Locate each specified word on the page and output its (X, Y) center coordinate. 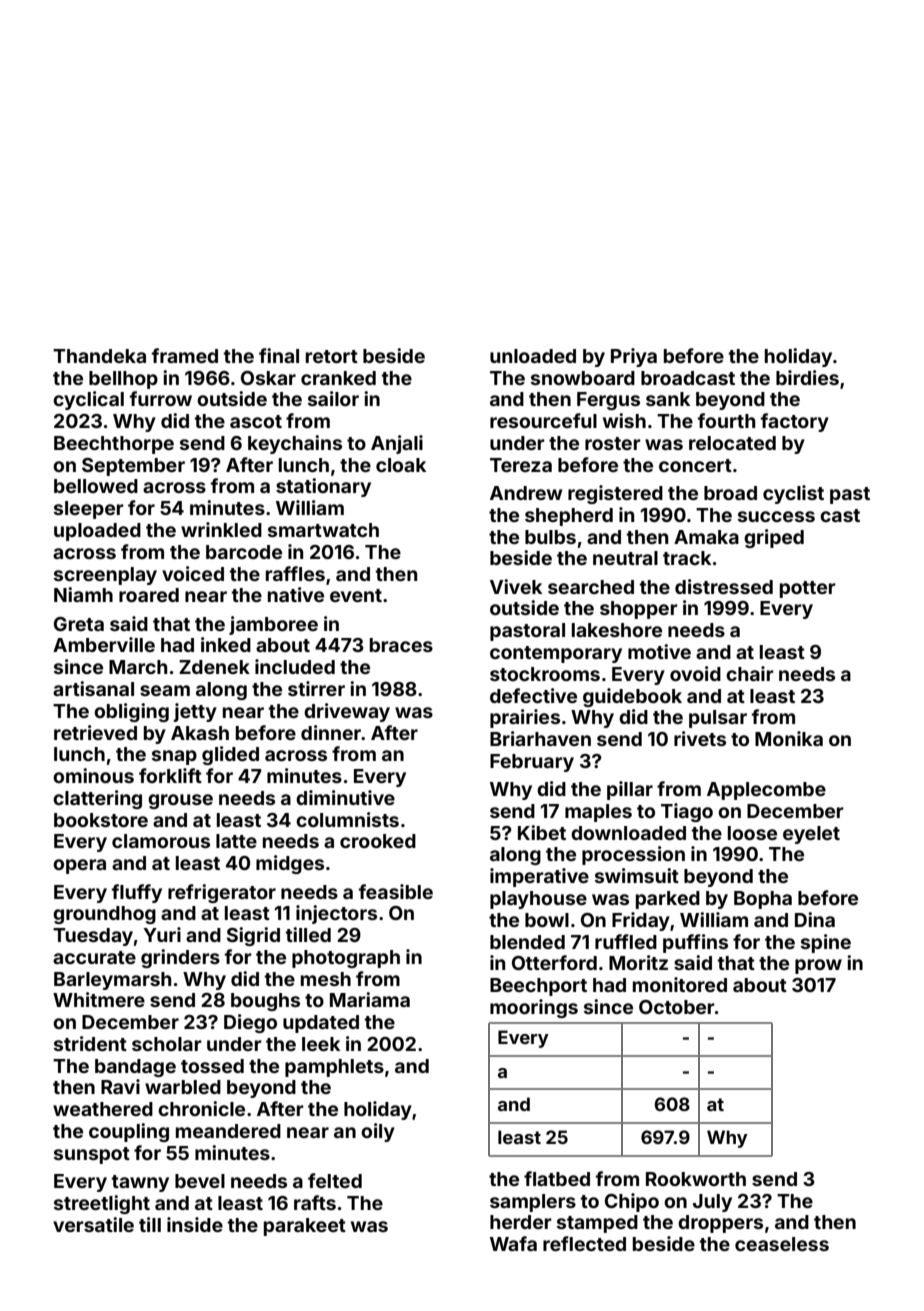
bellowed (96, 486)
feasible (396, 891)
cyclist (793, 494)
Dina (815, 919)
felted (335, 1180)
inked (226, 644)
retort (332, 356)
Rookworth (696, 1179)
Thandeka (99, 356)
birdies (807, 377)
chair (750, 673)
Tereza (521, 465)
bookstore (101, 820)
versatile (93, 1224)
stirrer (316, 688)
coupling (129, 1132)
